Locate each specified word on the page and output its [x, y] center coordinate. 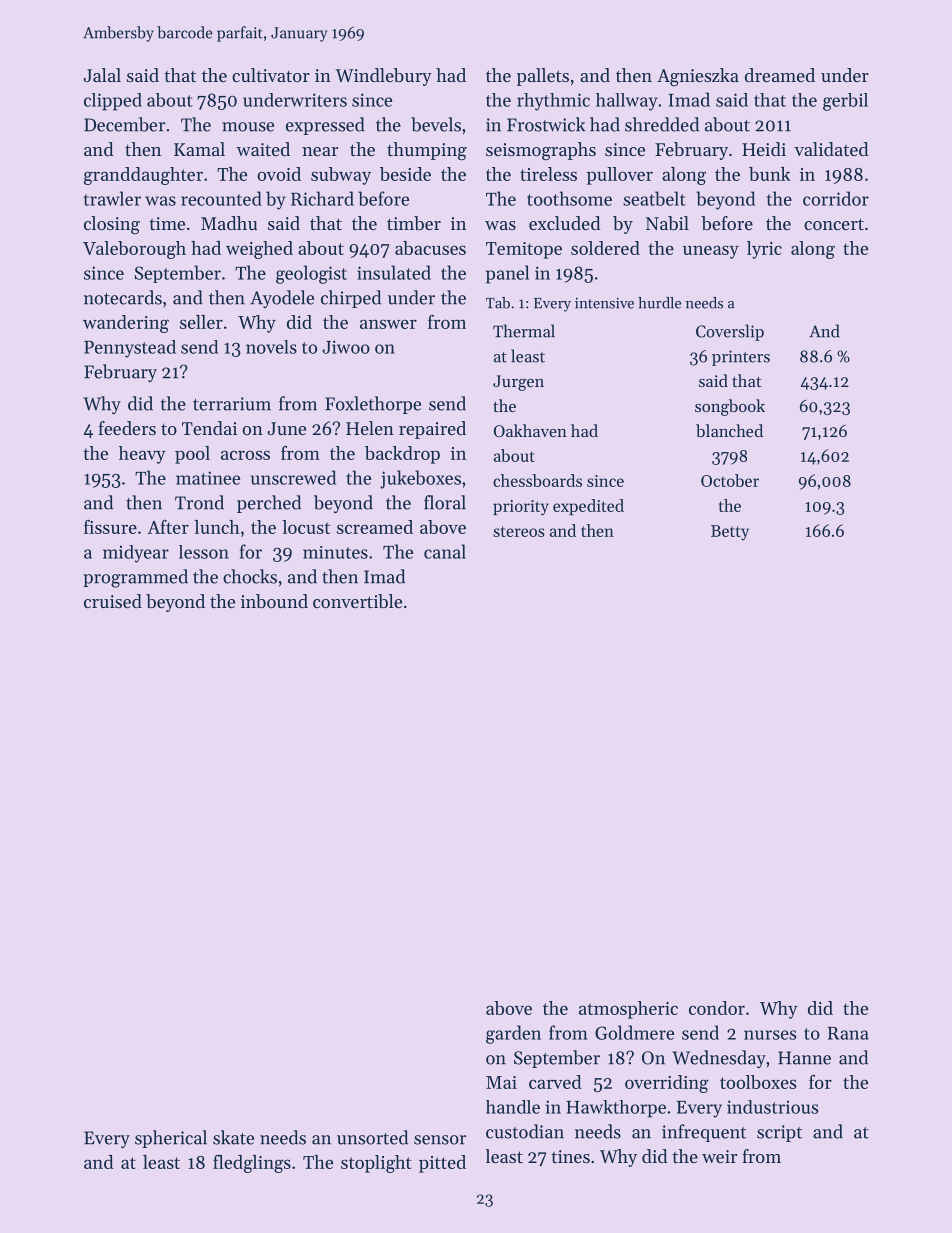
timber [414, 223]
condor [717, 1008]
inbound [274, 601]
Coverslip [730, 332]
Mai [501, 1082]
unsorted [372, 1137]
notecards [123, 297]
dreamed [780, 75]
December [124, 124]
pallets [543, 77]
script [779, 1133]
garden [513, 1034]
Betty [730, 533]
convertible [357, 601]
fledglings [252, 1163]
